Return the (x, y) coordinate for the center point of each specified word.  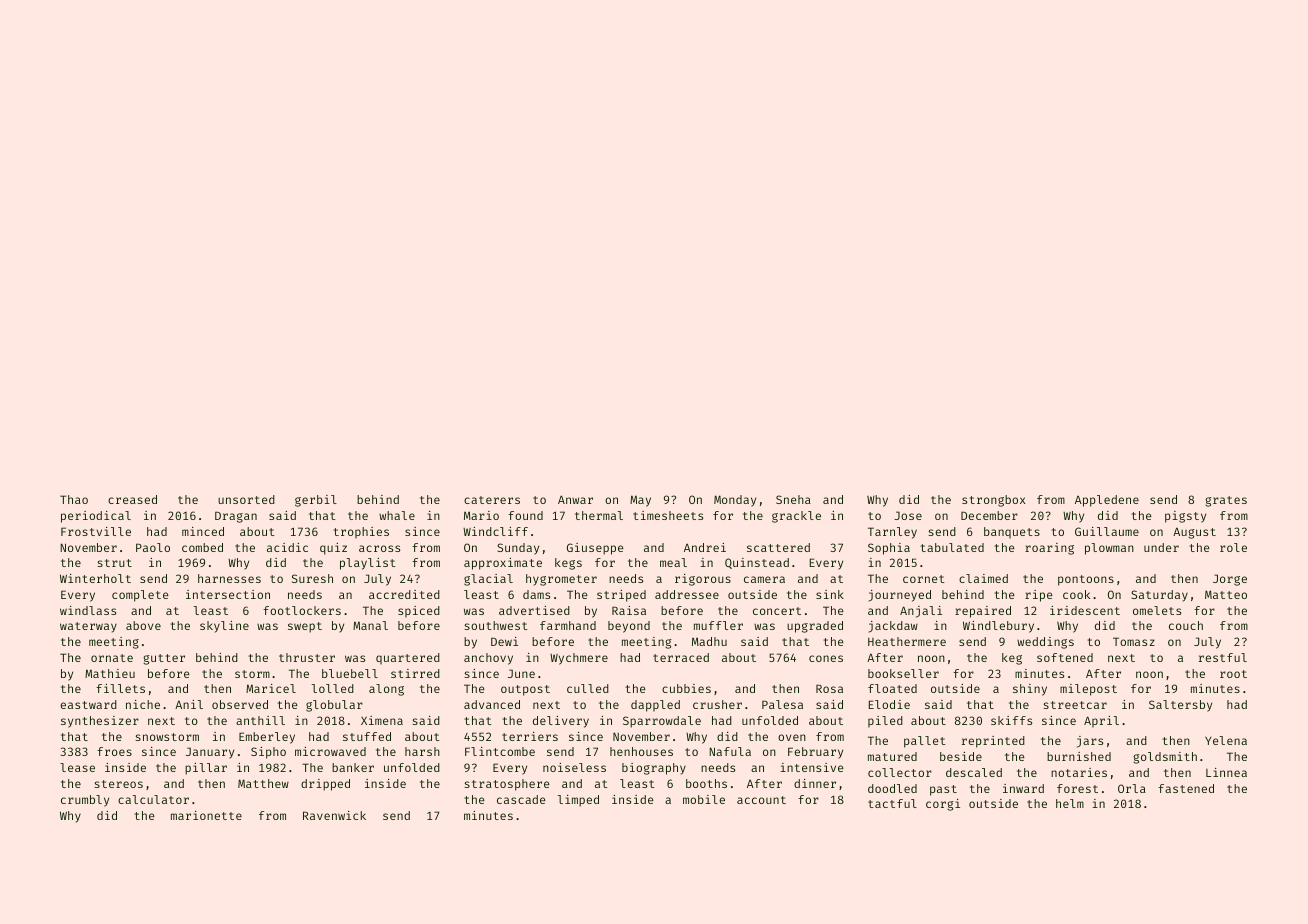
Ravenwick (334, 815)
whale (397, 515)
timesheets (668, 515)
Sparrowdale (662, 722)
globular (334, 706)
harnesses (229, 578)
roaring (1049, 549)
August (1194, 533)
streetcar (1075, 705)
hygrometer (561, 580)
